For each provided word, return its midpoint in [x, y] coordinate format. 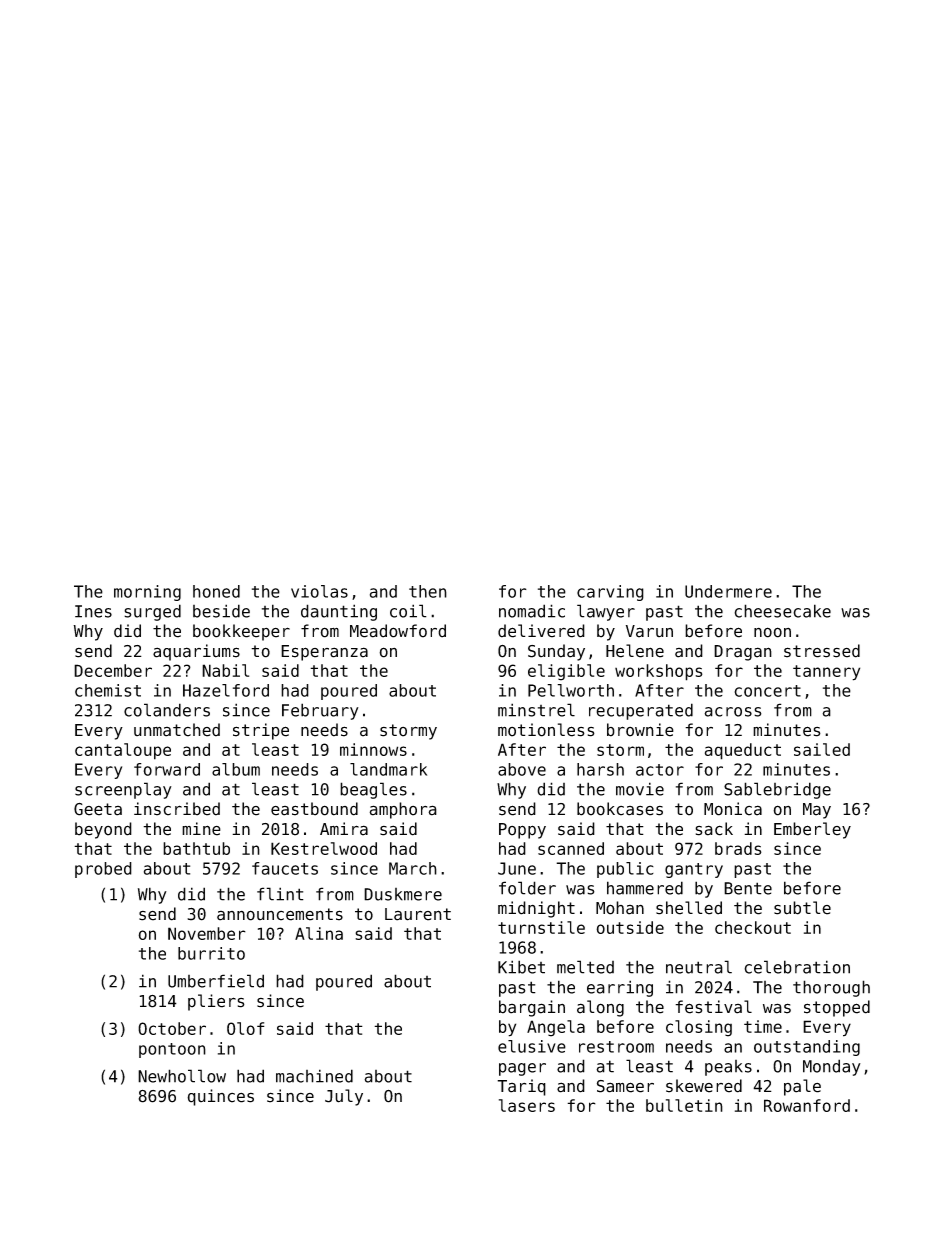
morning [147, 593]
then [428, 591]
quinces [220, 1097]
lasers [527, 1105]
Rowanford [807, 1105]
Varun [649, 631]
